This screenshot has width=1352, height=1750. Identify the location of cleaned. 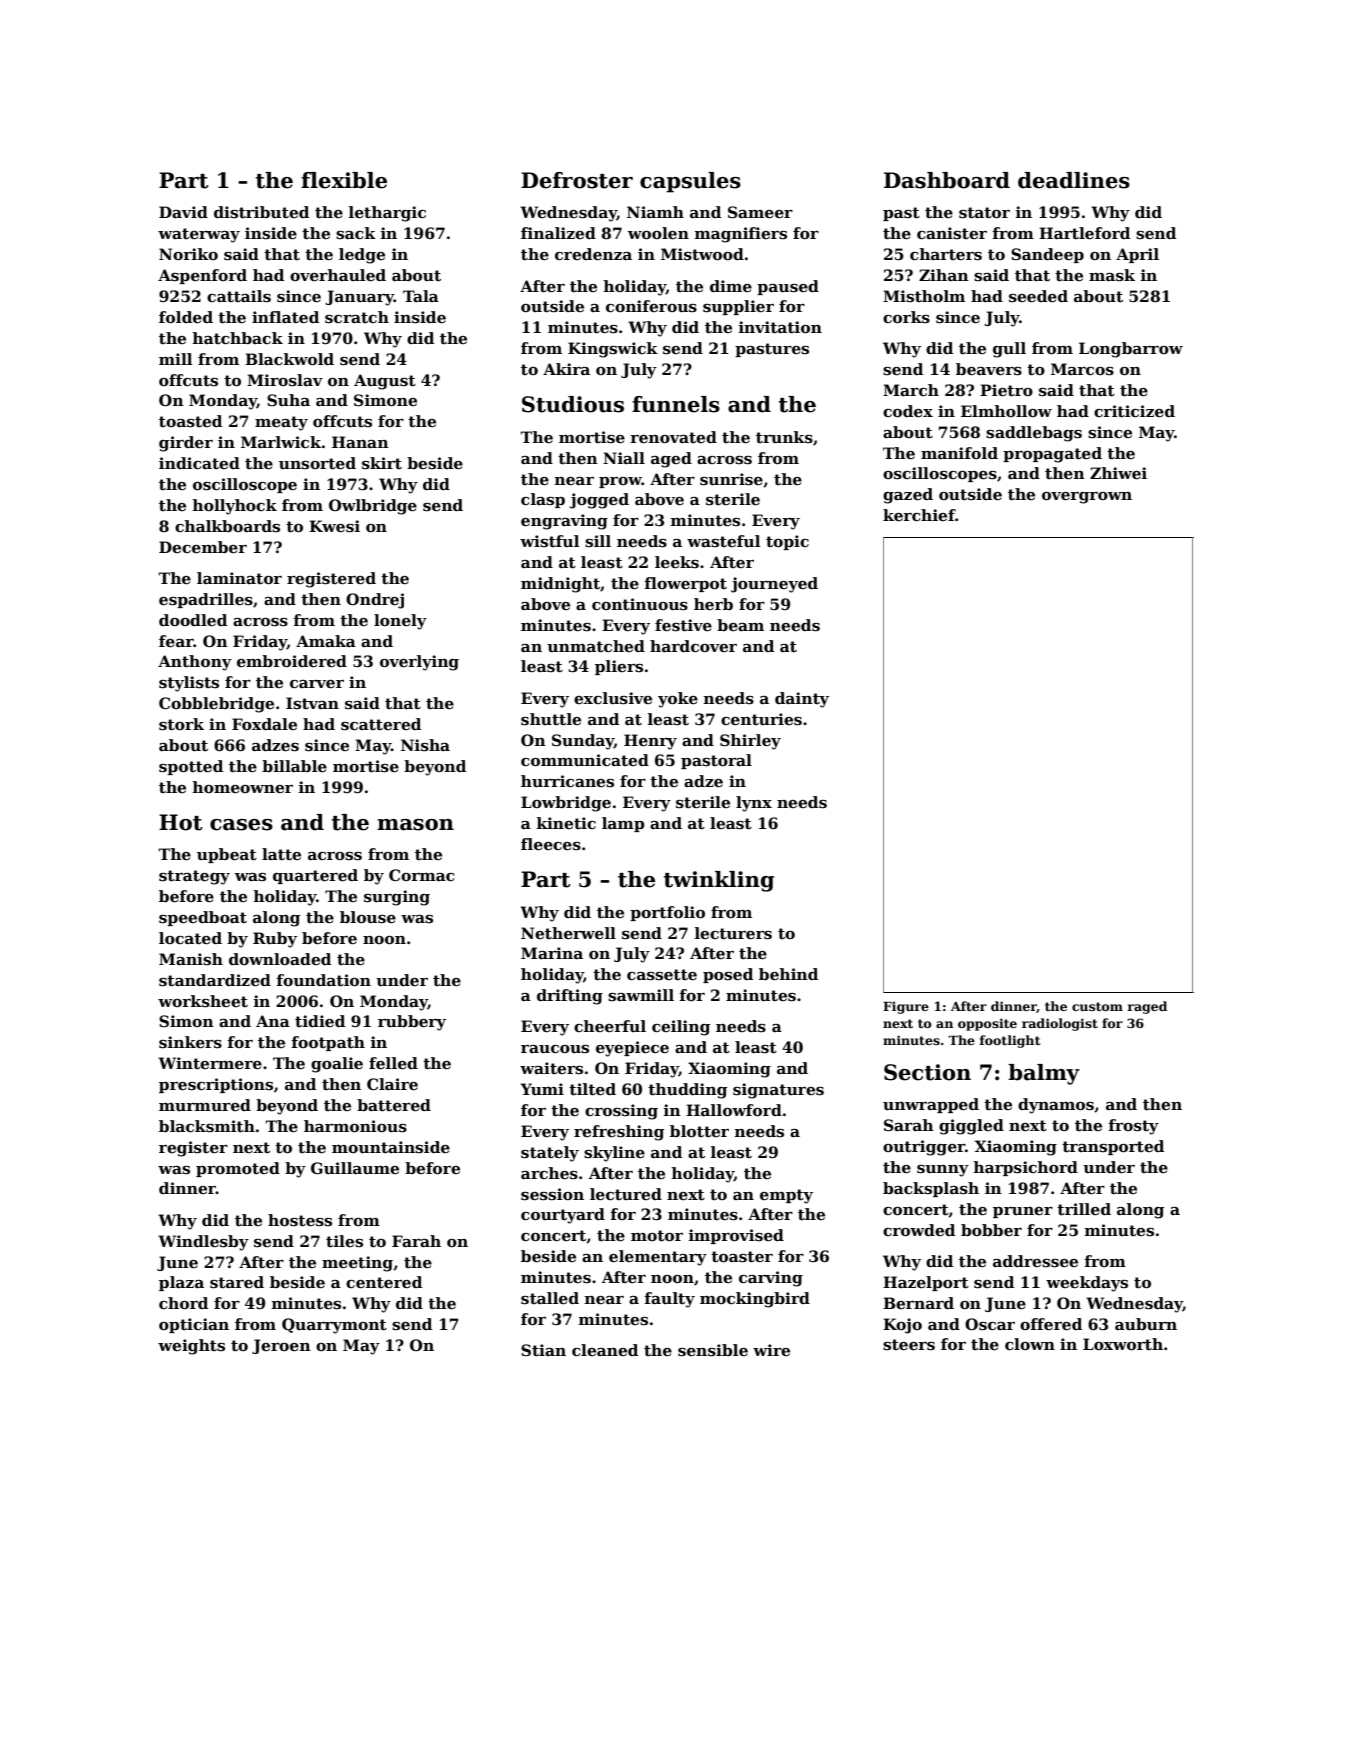
(605, 1350).
